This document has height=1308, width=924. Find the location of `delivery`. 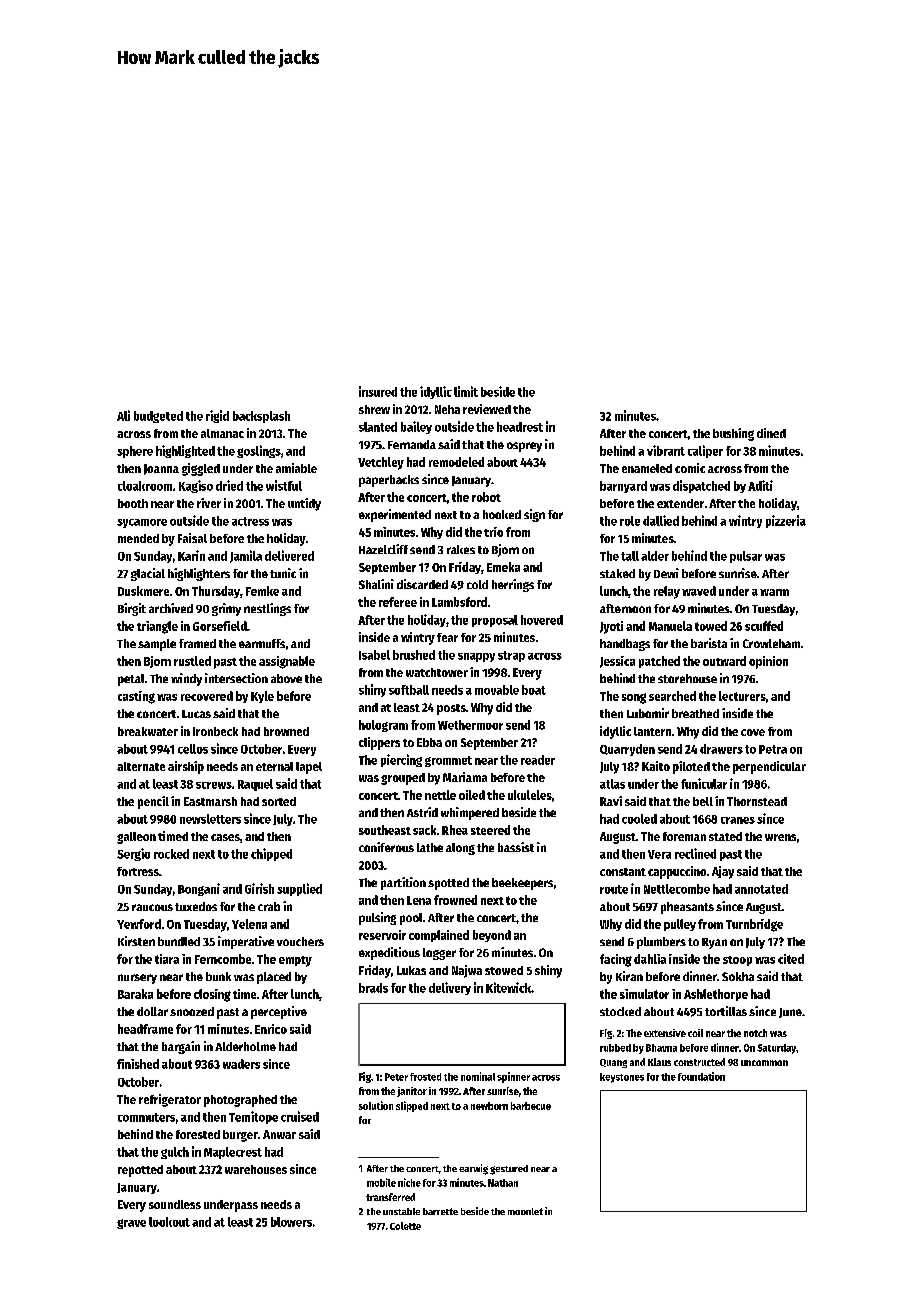

delivery is located at coordinates (450, 988).
